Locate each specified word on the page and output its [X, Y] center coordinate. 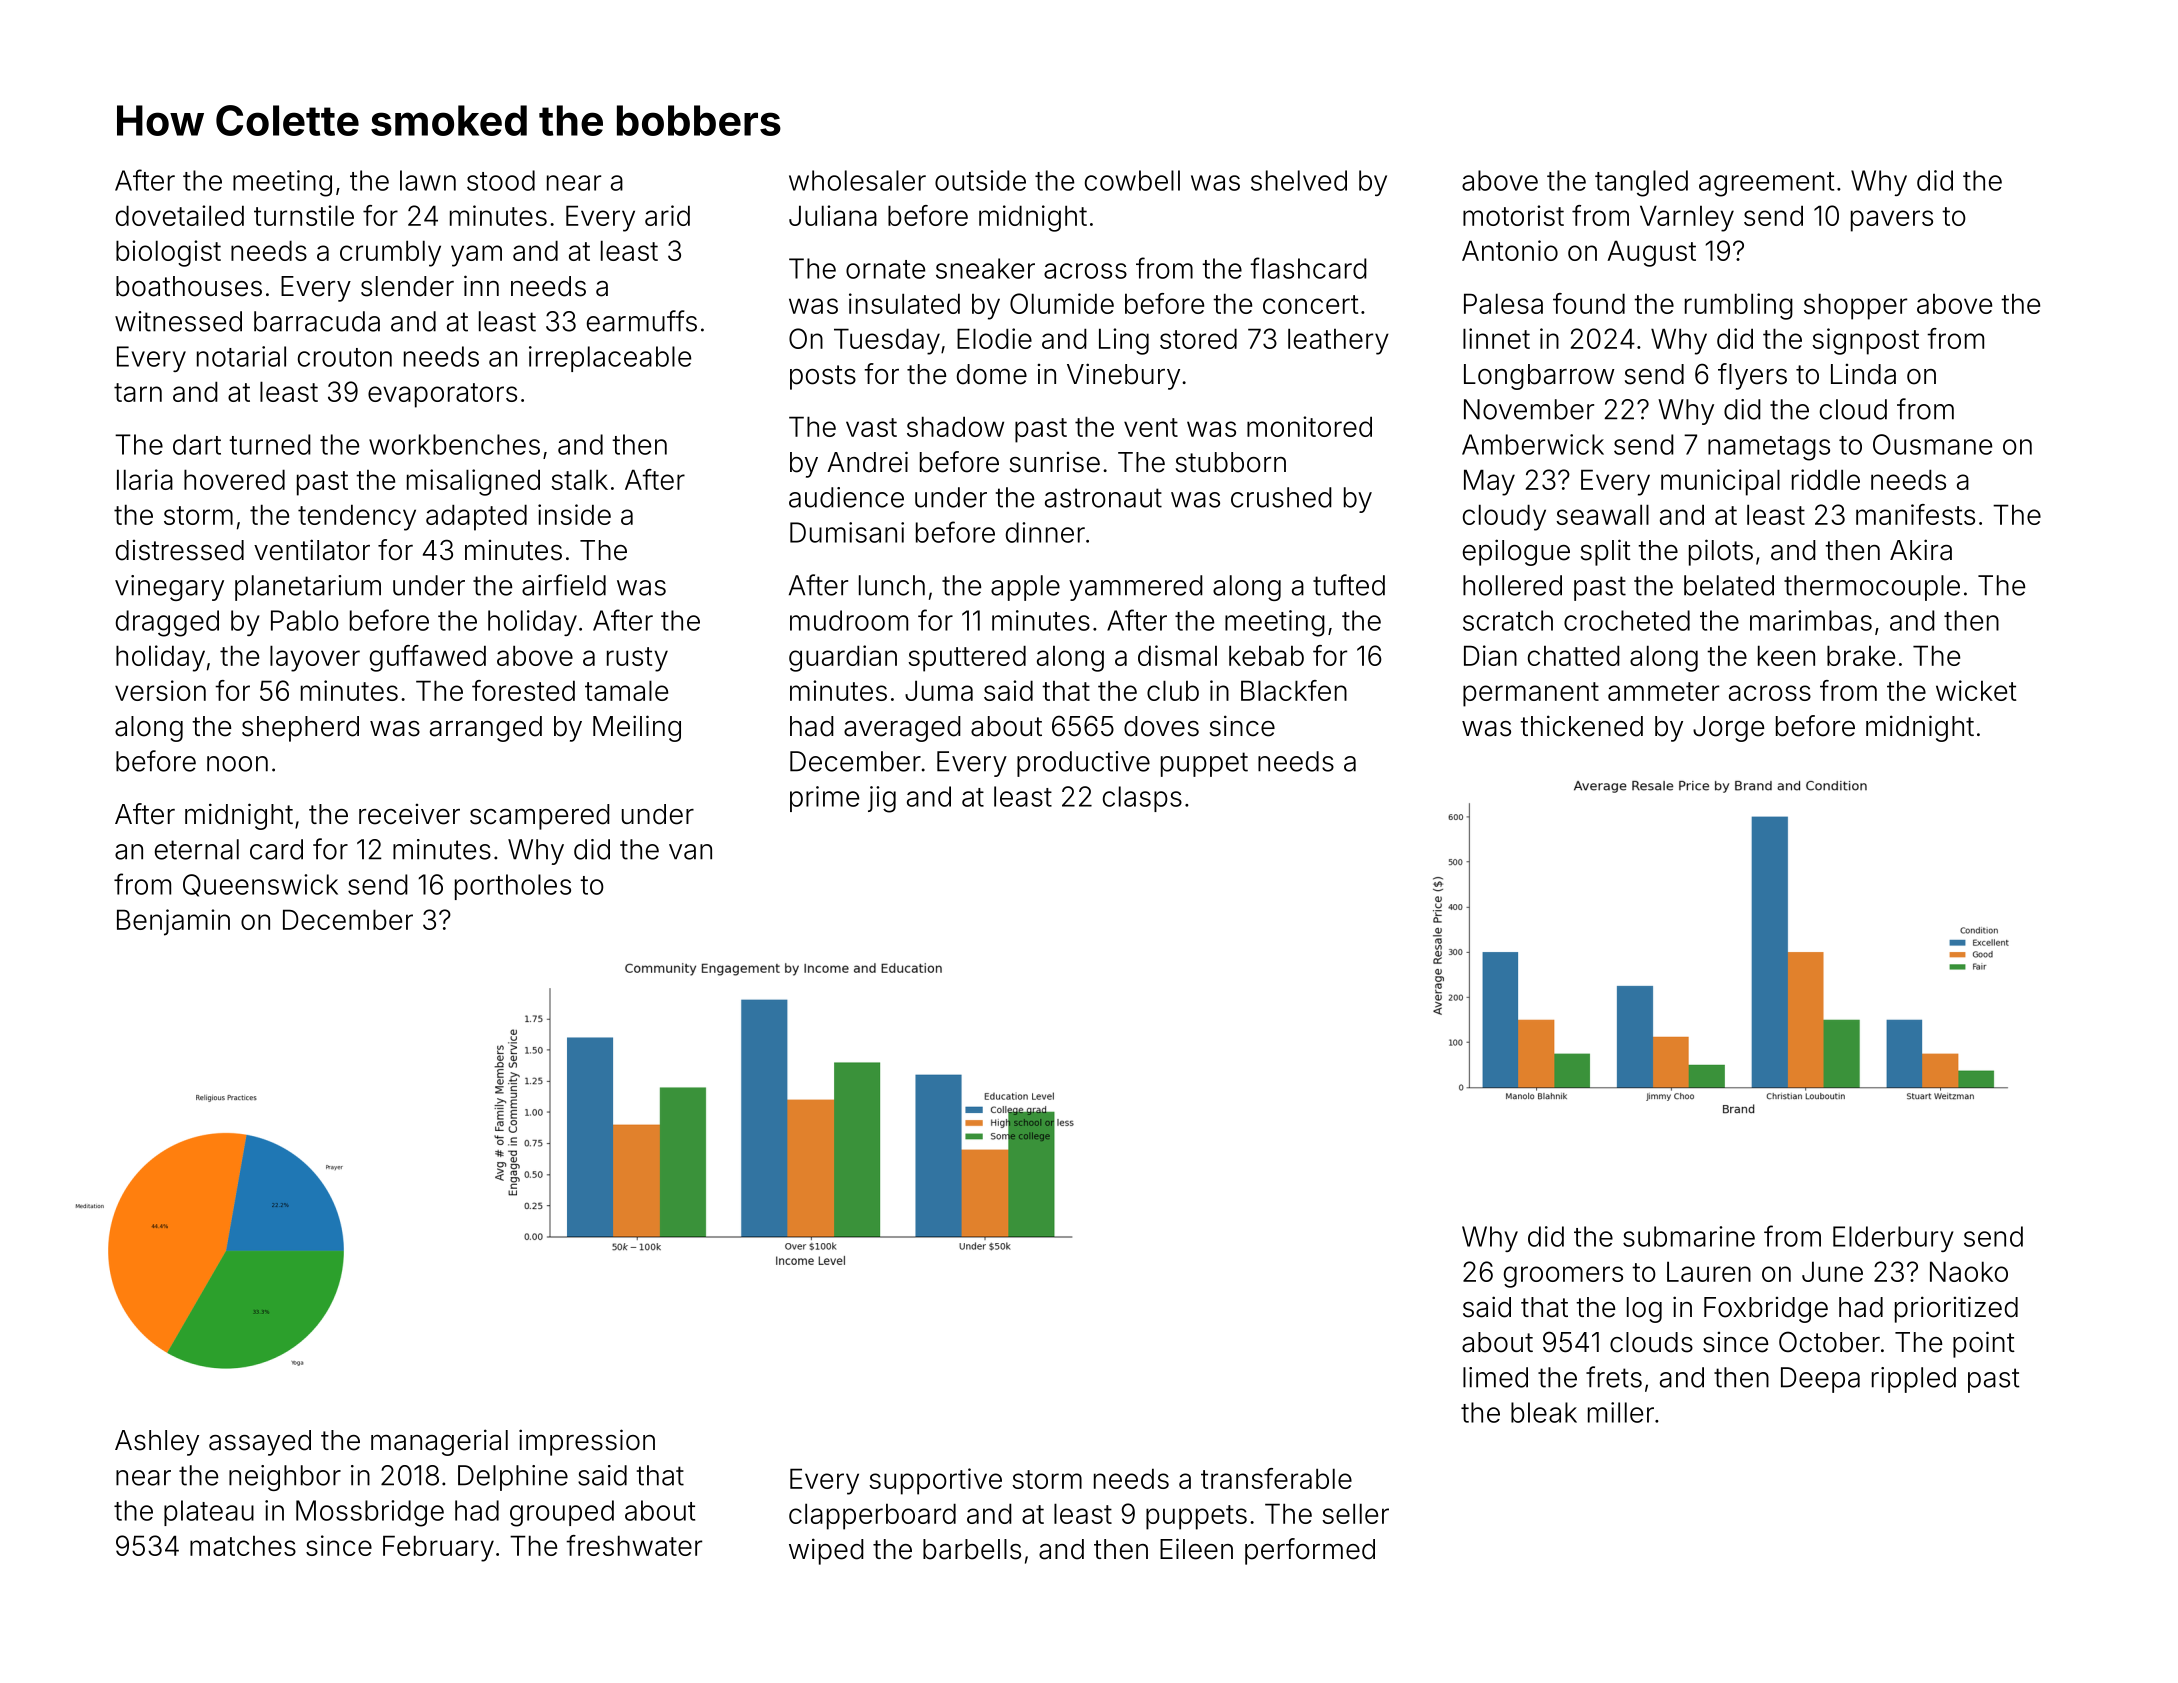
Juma [939, 690]
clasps [1142, 799]
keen [1786, 655]
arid [667, 215]
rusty [637, 659]
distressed [180, 550]
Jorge [1728, 729]
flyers [1752, 376]
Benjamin [173, 922]
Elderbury [1893, 1239]
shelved [1299, 180]
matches [243, 1546]
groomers [1563, 1277]
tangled [1641, 183]
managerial [439, 1442]
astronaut [1103, 498]
